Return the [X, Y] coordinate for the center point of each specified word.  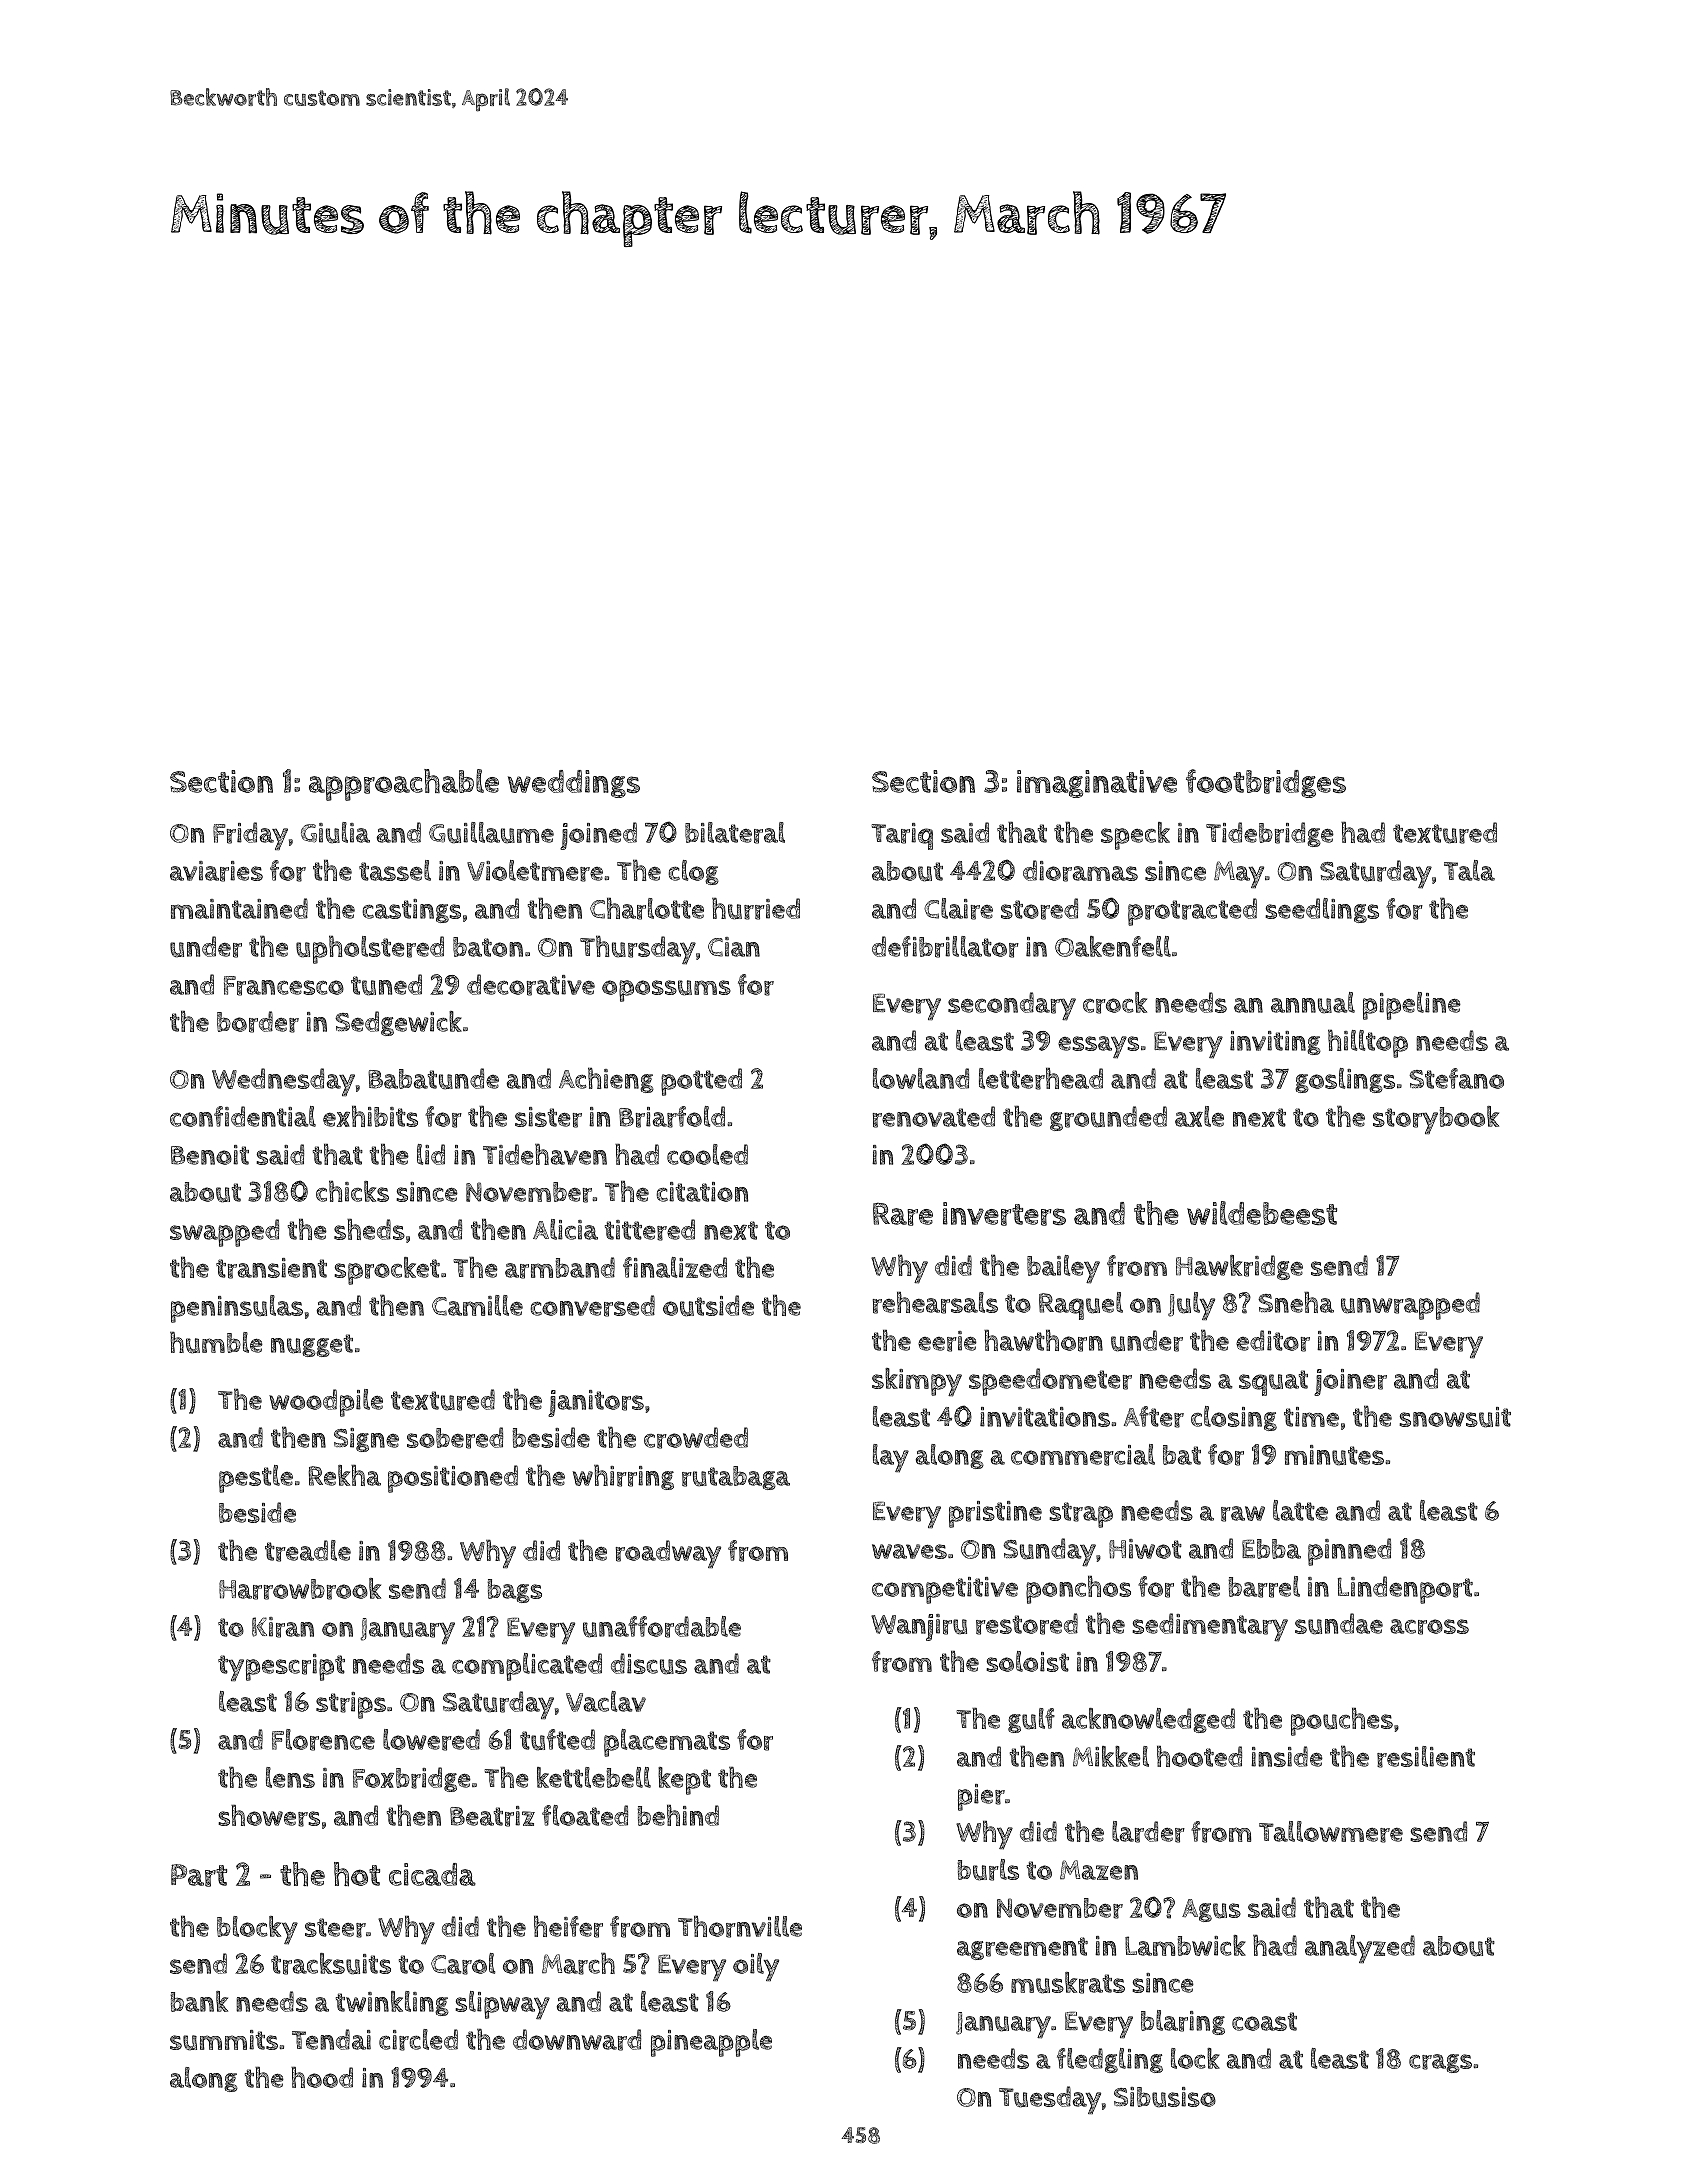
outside [708, 1306]
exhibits [370, 1116]
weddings [574, 784]
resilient [1426, 1757]
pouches [1342, 1721]
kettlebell [594, 1777]
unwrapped [1410, 1306]
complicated [527, 1667]
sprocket [387, 1271]
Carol [463, 1964]
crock [1115, 1003]
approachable [404, 785]
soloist [1027, 1661]
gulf [1031, 1720]
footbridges [1266, 783]
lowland [921, 1078]
